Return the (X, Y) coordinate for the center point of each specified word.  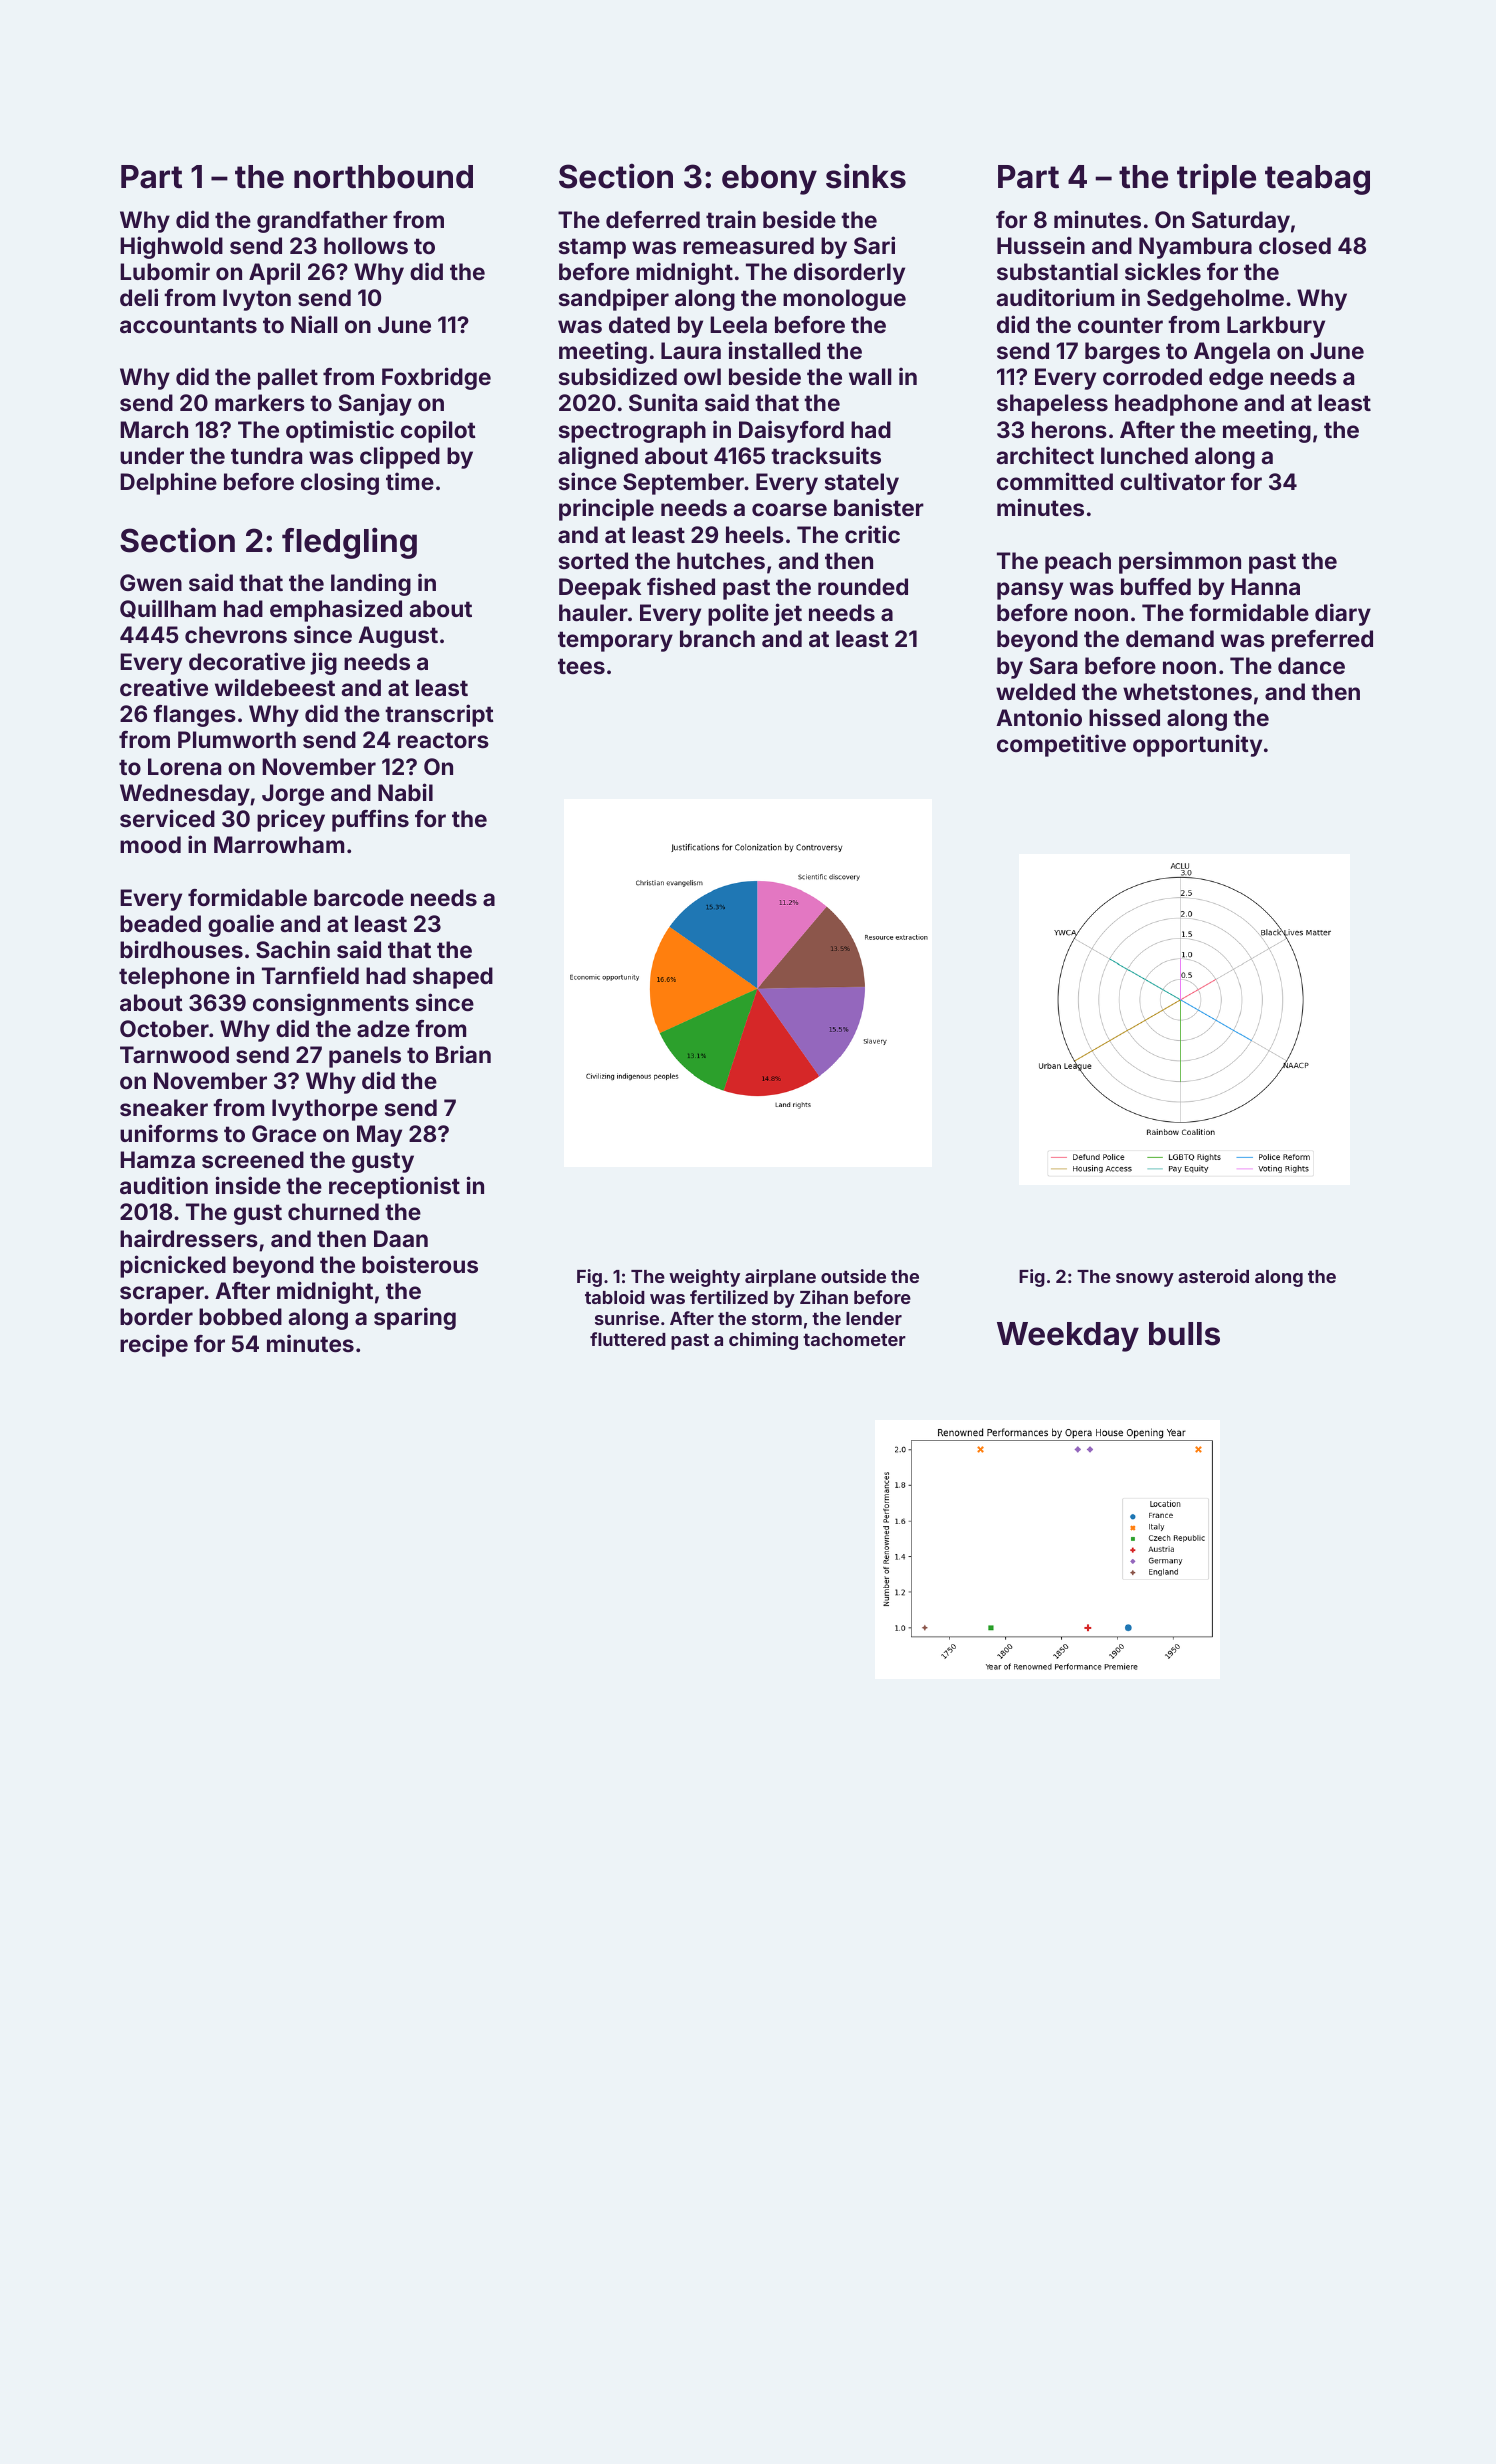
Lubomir (165, 271)
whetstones (1187, 691)
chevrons (236, 634)
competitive (1061, 745)
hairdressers (189, 1238)
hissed (1124, 717)
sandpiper (614, 299)
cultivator (1172, 481)
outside (853, 1276)
